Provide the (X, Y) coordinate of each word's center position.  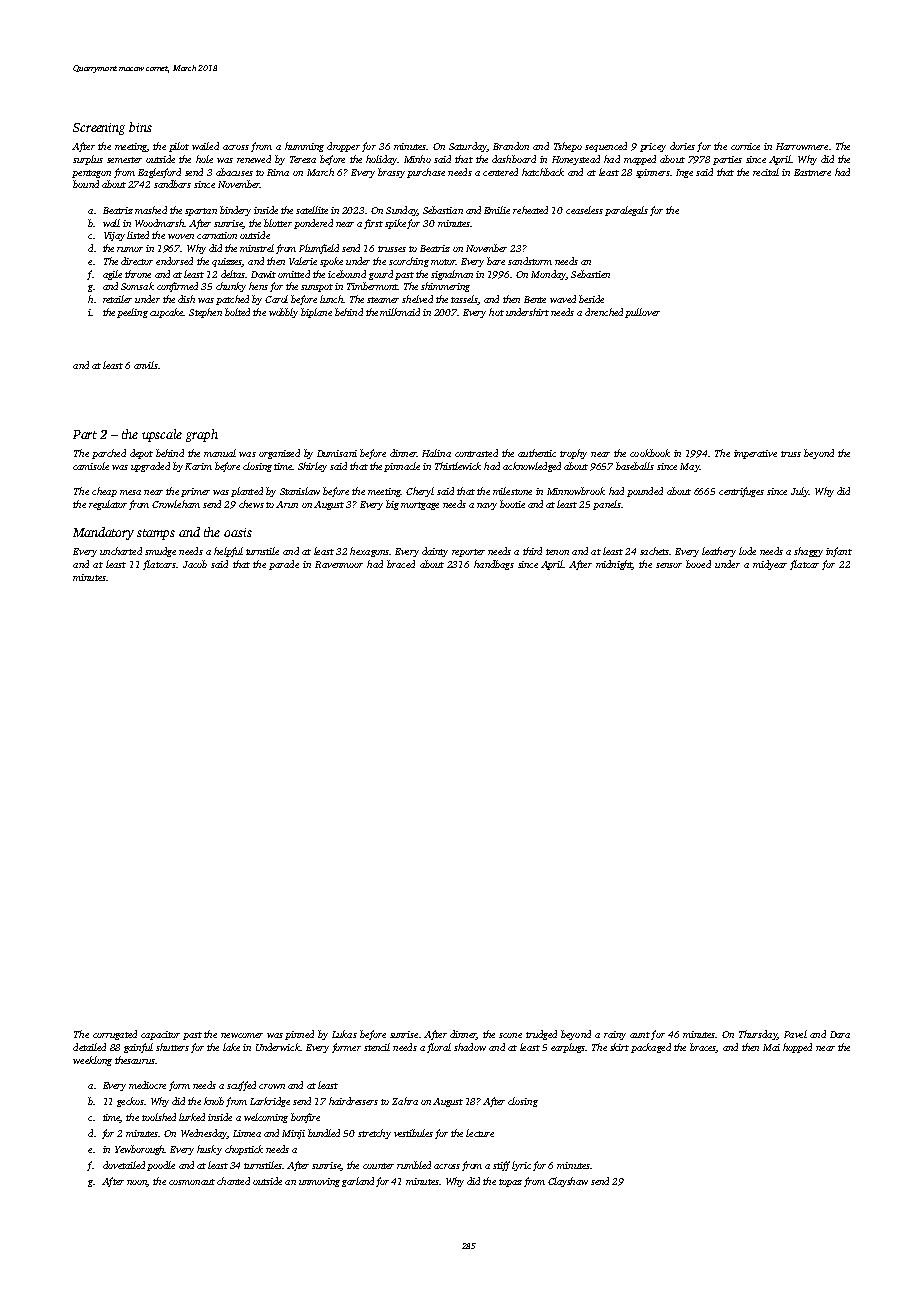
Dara (840, 1034)
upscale (162, 435)
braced (401, 564)
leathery (719, 552)
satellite (312, 210)
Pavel (795, 1034)
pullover (642, 313)
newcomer (242, 1035)
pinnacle (402, 467)
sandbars (172, 184)
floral (439, 1048)
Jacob (195, 564)
